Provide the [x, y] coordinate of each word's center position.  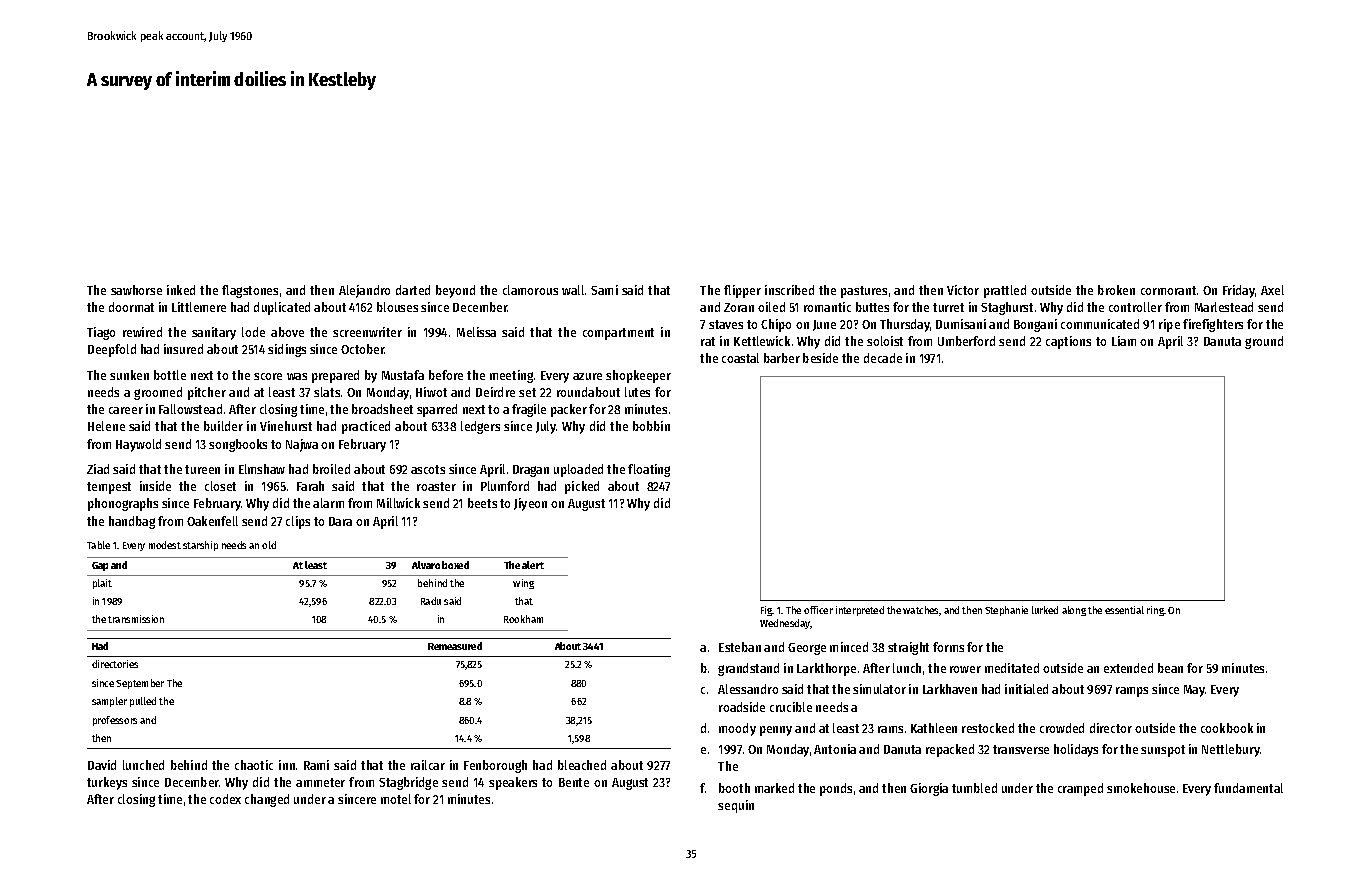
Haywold [138, 445]
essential [1124, 610]
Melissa [476, 332]
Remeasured [455, 646]
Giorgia [929, 789]
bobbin [651, 426]
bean [1170, 668]
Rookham [523, 619]
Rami [316, 765]
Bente [574, 782]
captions [1068, 342]
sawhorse [136, 290]
